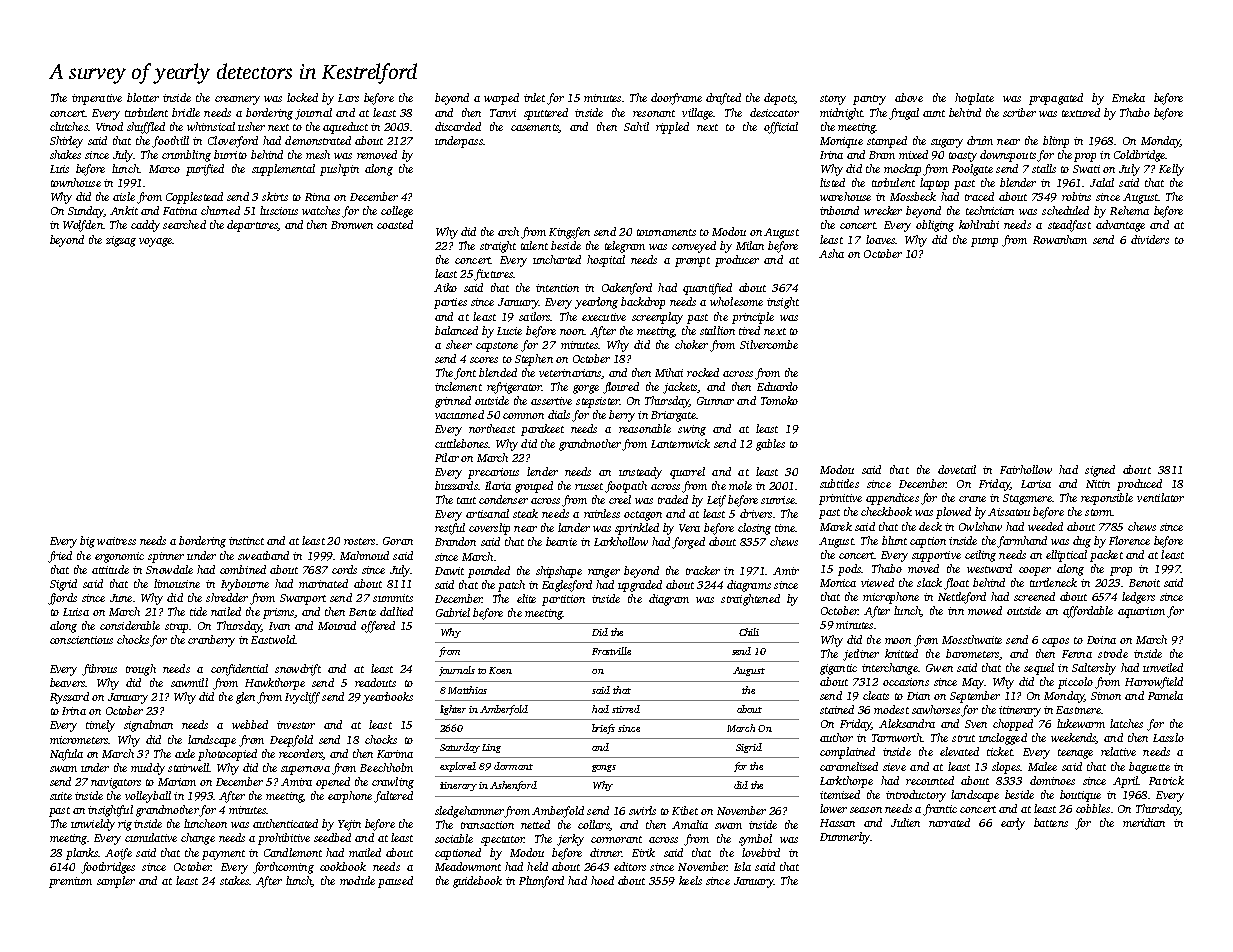 This image has height=952, width=1233. Describe the element at coordinates (909, 97) in the image. I see `above` at that location.
